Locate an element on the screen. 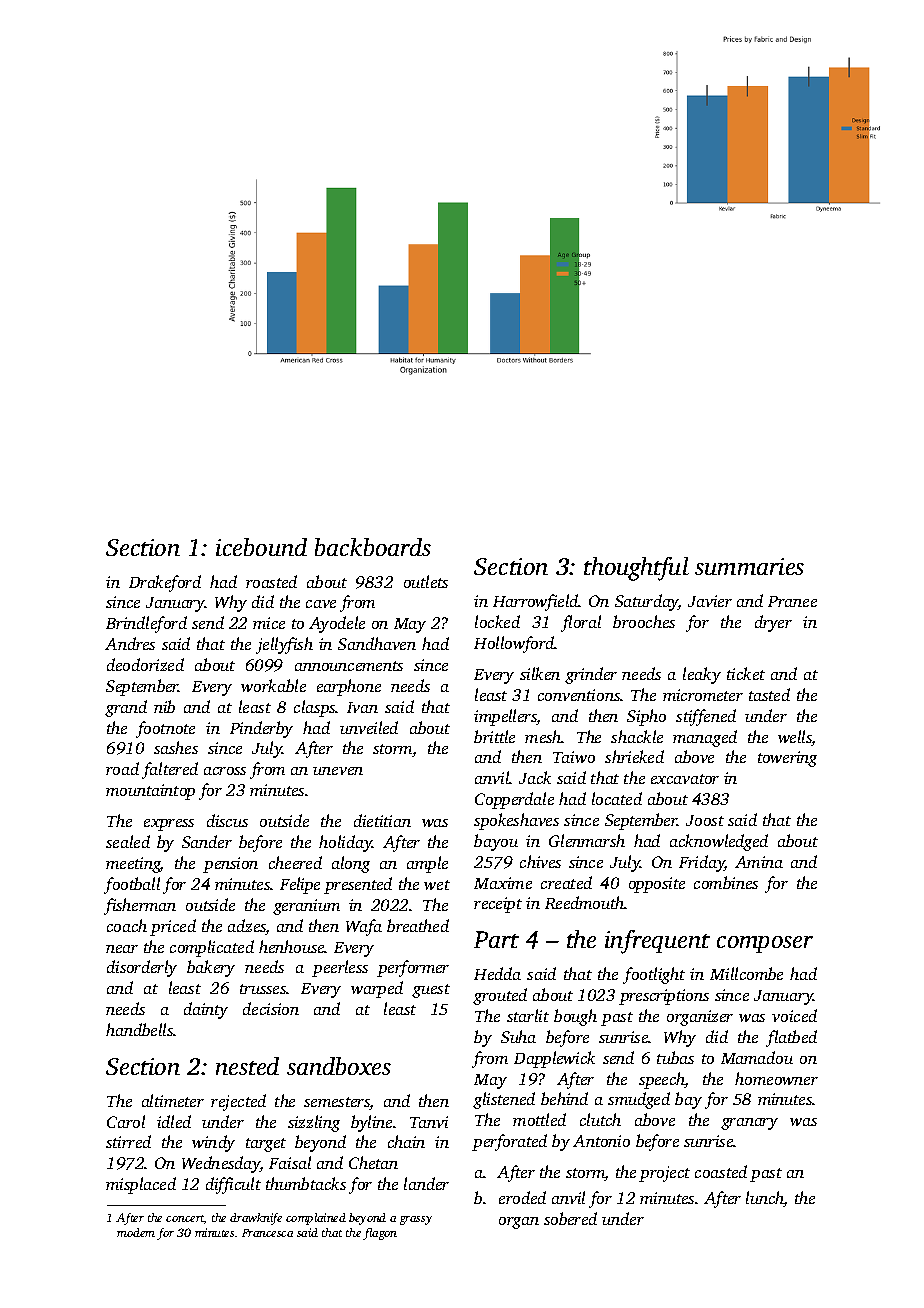 The height and width of the screenshot is (1308, 924). thumbtacks is located at coordinates (306, 1183).
